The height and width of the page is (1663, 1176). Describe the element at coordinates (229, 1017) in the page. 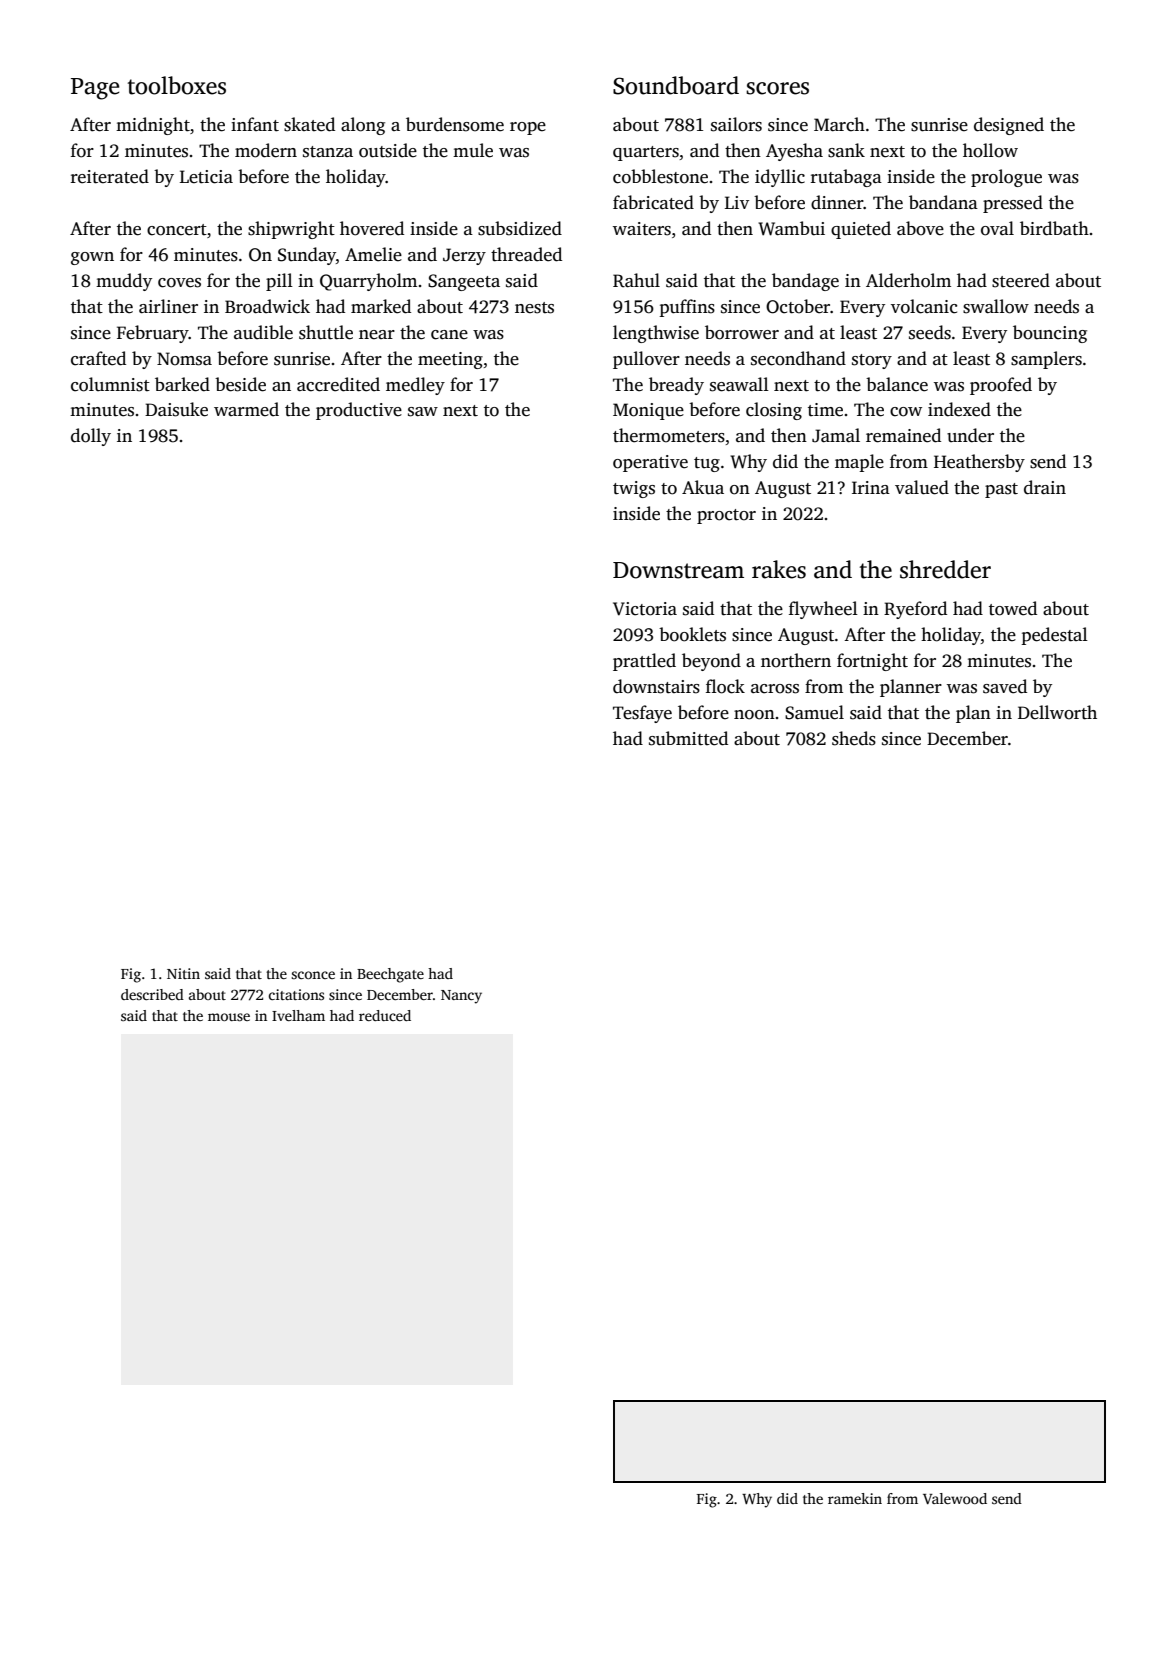

I see `mouse` at that location.
